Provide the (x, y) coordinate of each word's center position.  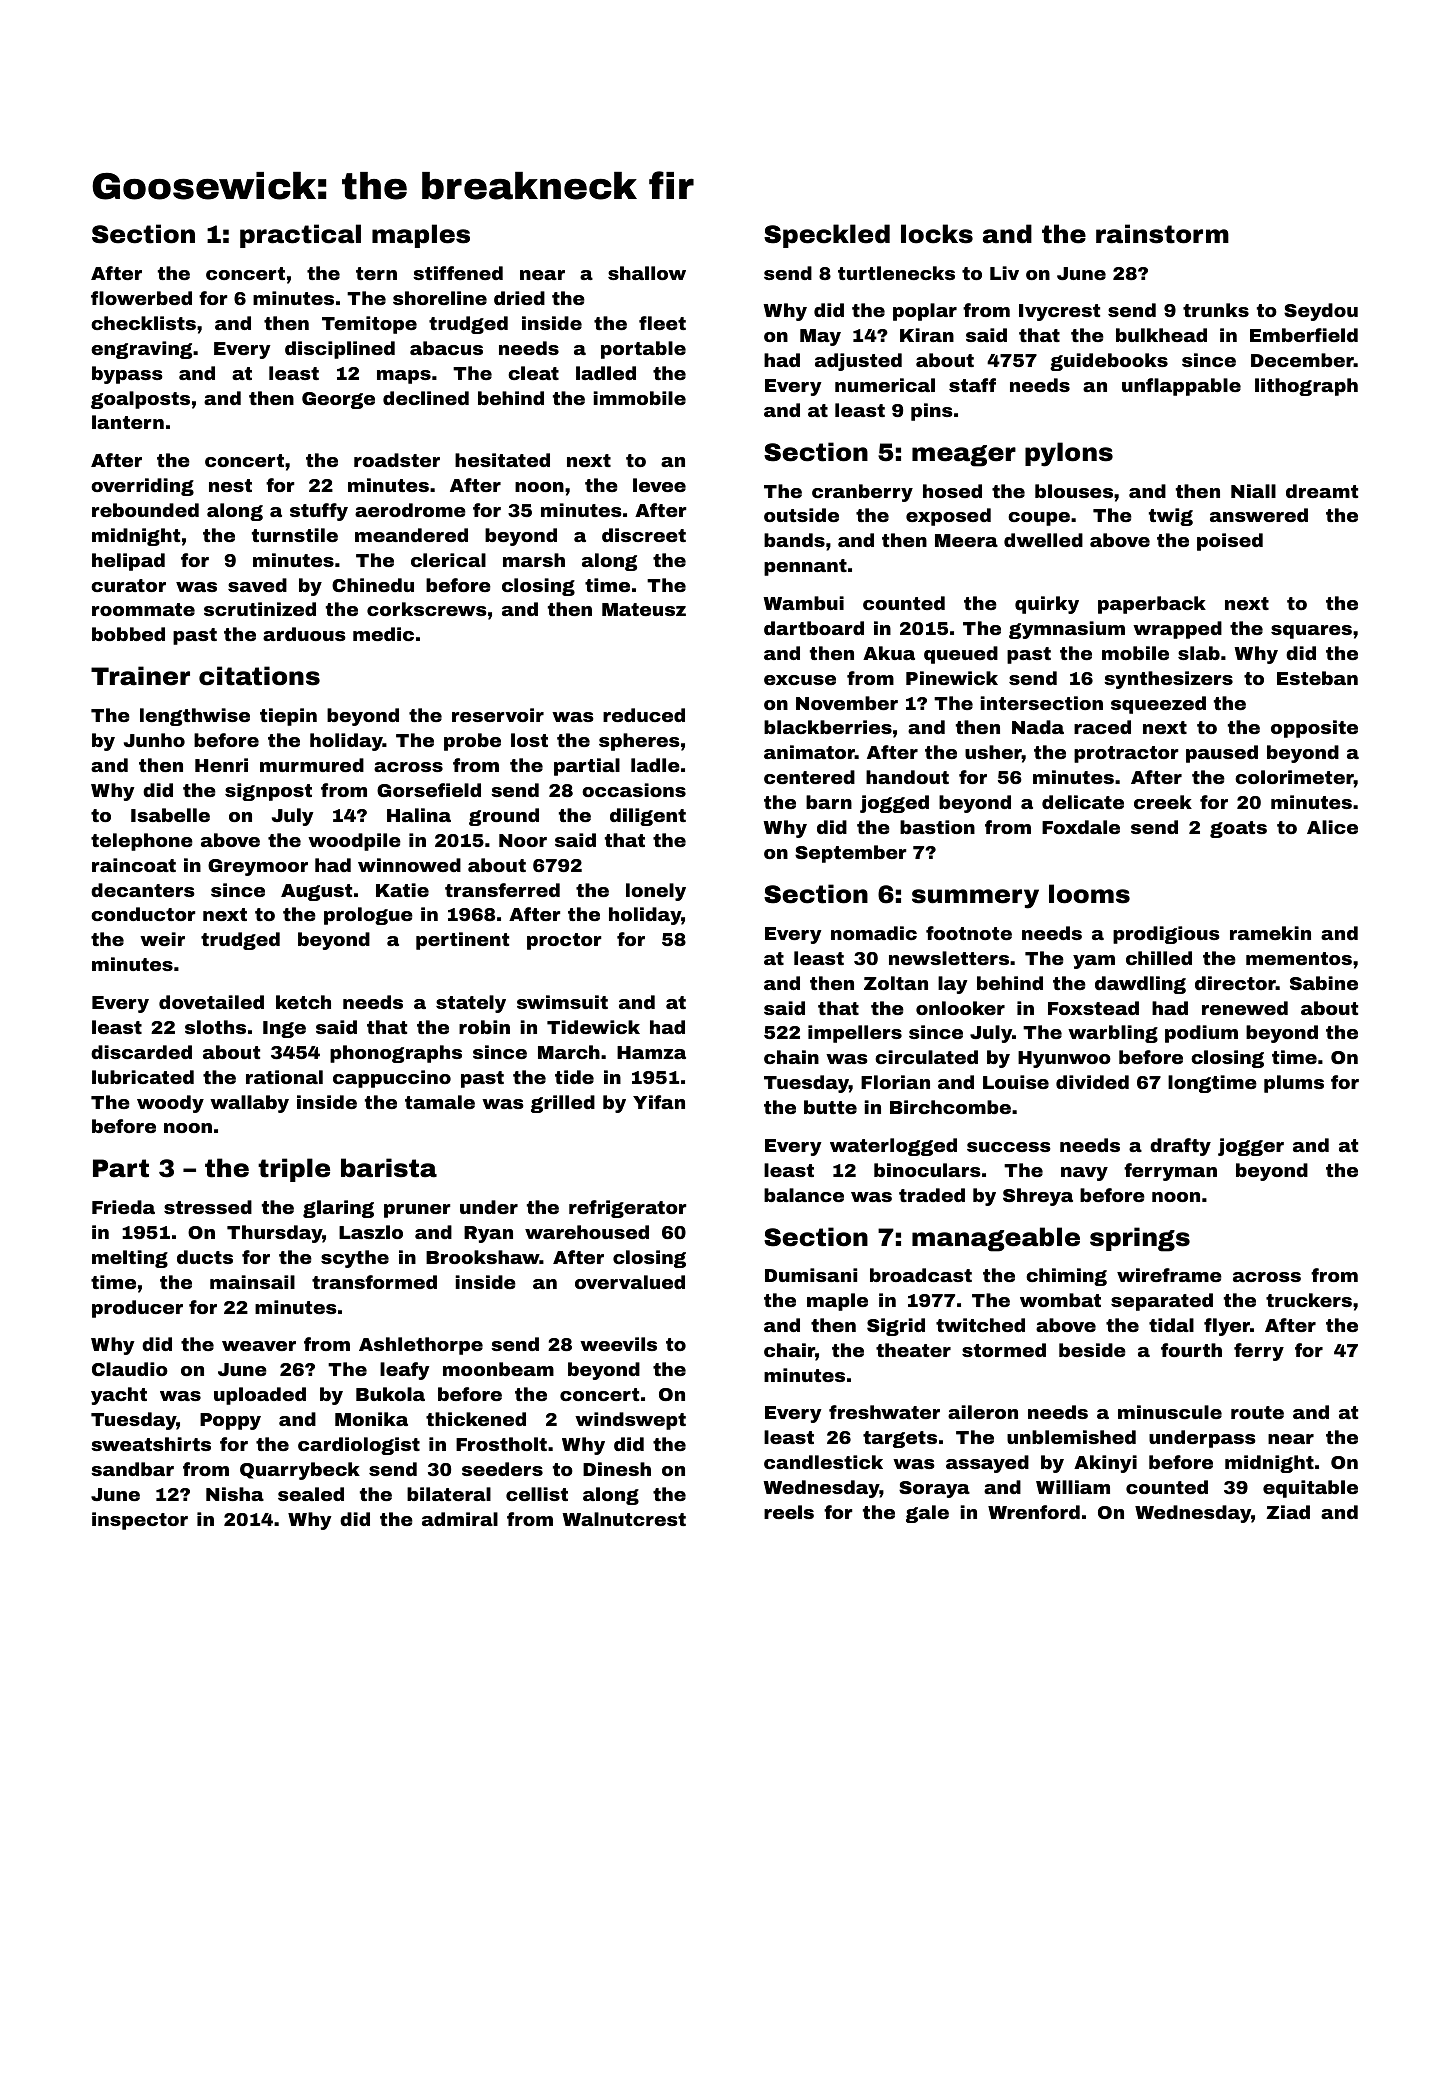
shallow (647, 273)
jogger (1251, 1147)
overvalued (630, 1282)
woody (170, 1104)
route (1257, 1412)
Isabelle (170, 815)
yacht (119, 1396)
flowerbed (141, 298)
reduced (644, 715)
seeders (502, 1469)
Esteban (1317, 678)
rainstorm (1162, 234)
